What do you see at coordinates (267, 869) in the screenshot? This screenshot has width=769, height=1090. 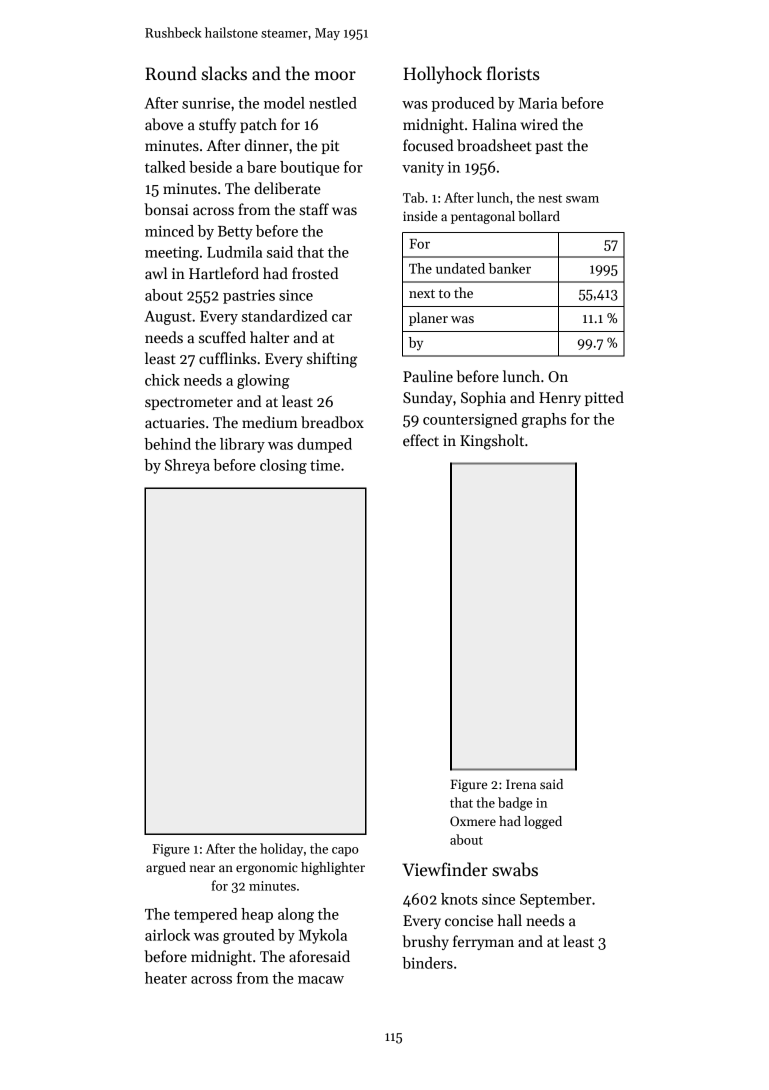 I see `ergonomic` at bounding box center [267, 869].
